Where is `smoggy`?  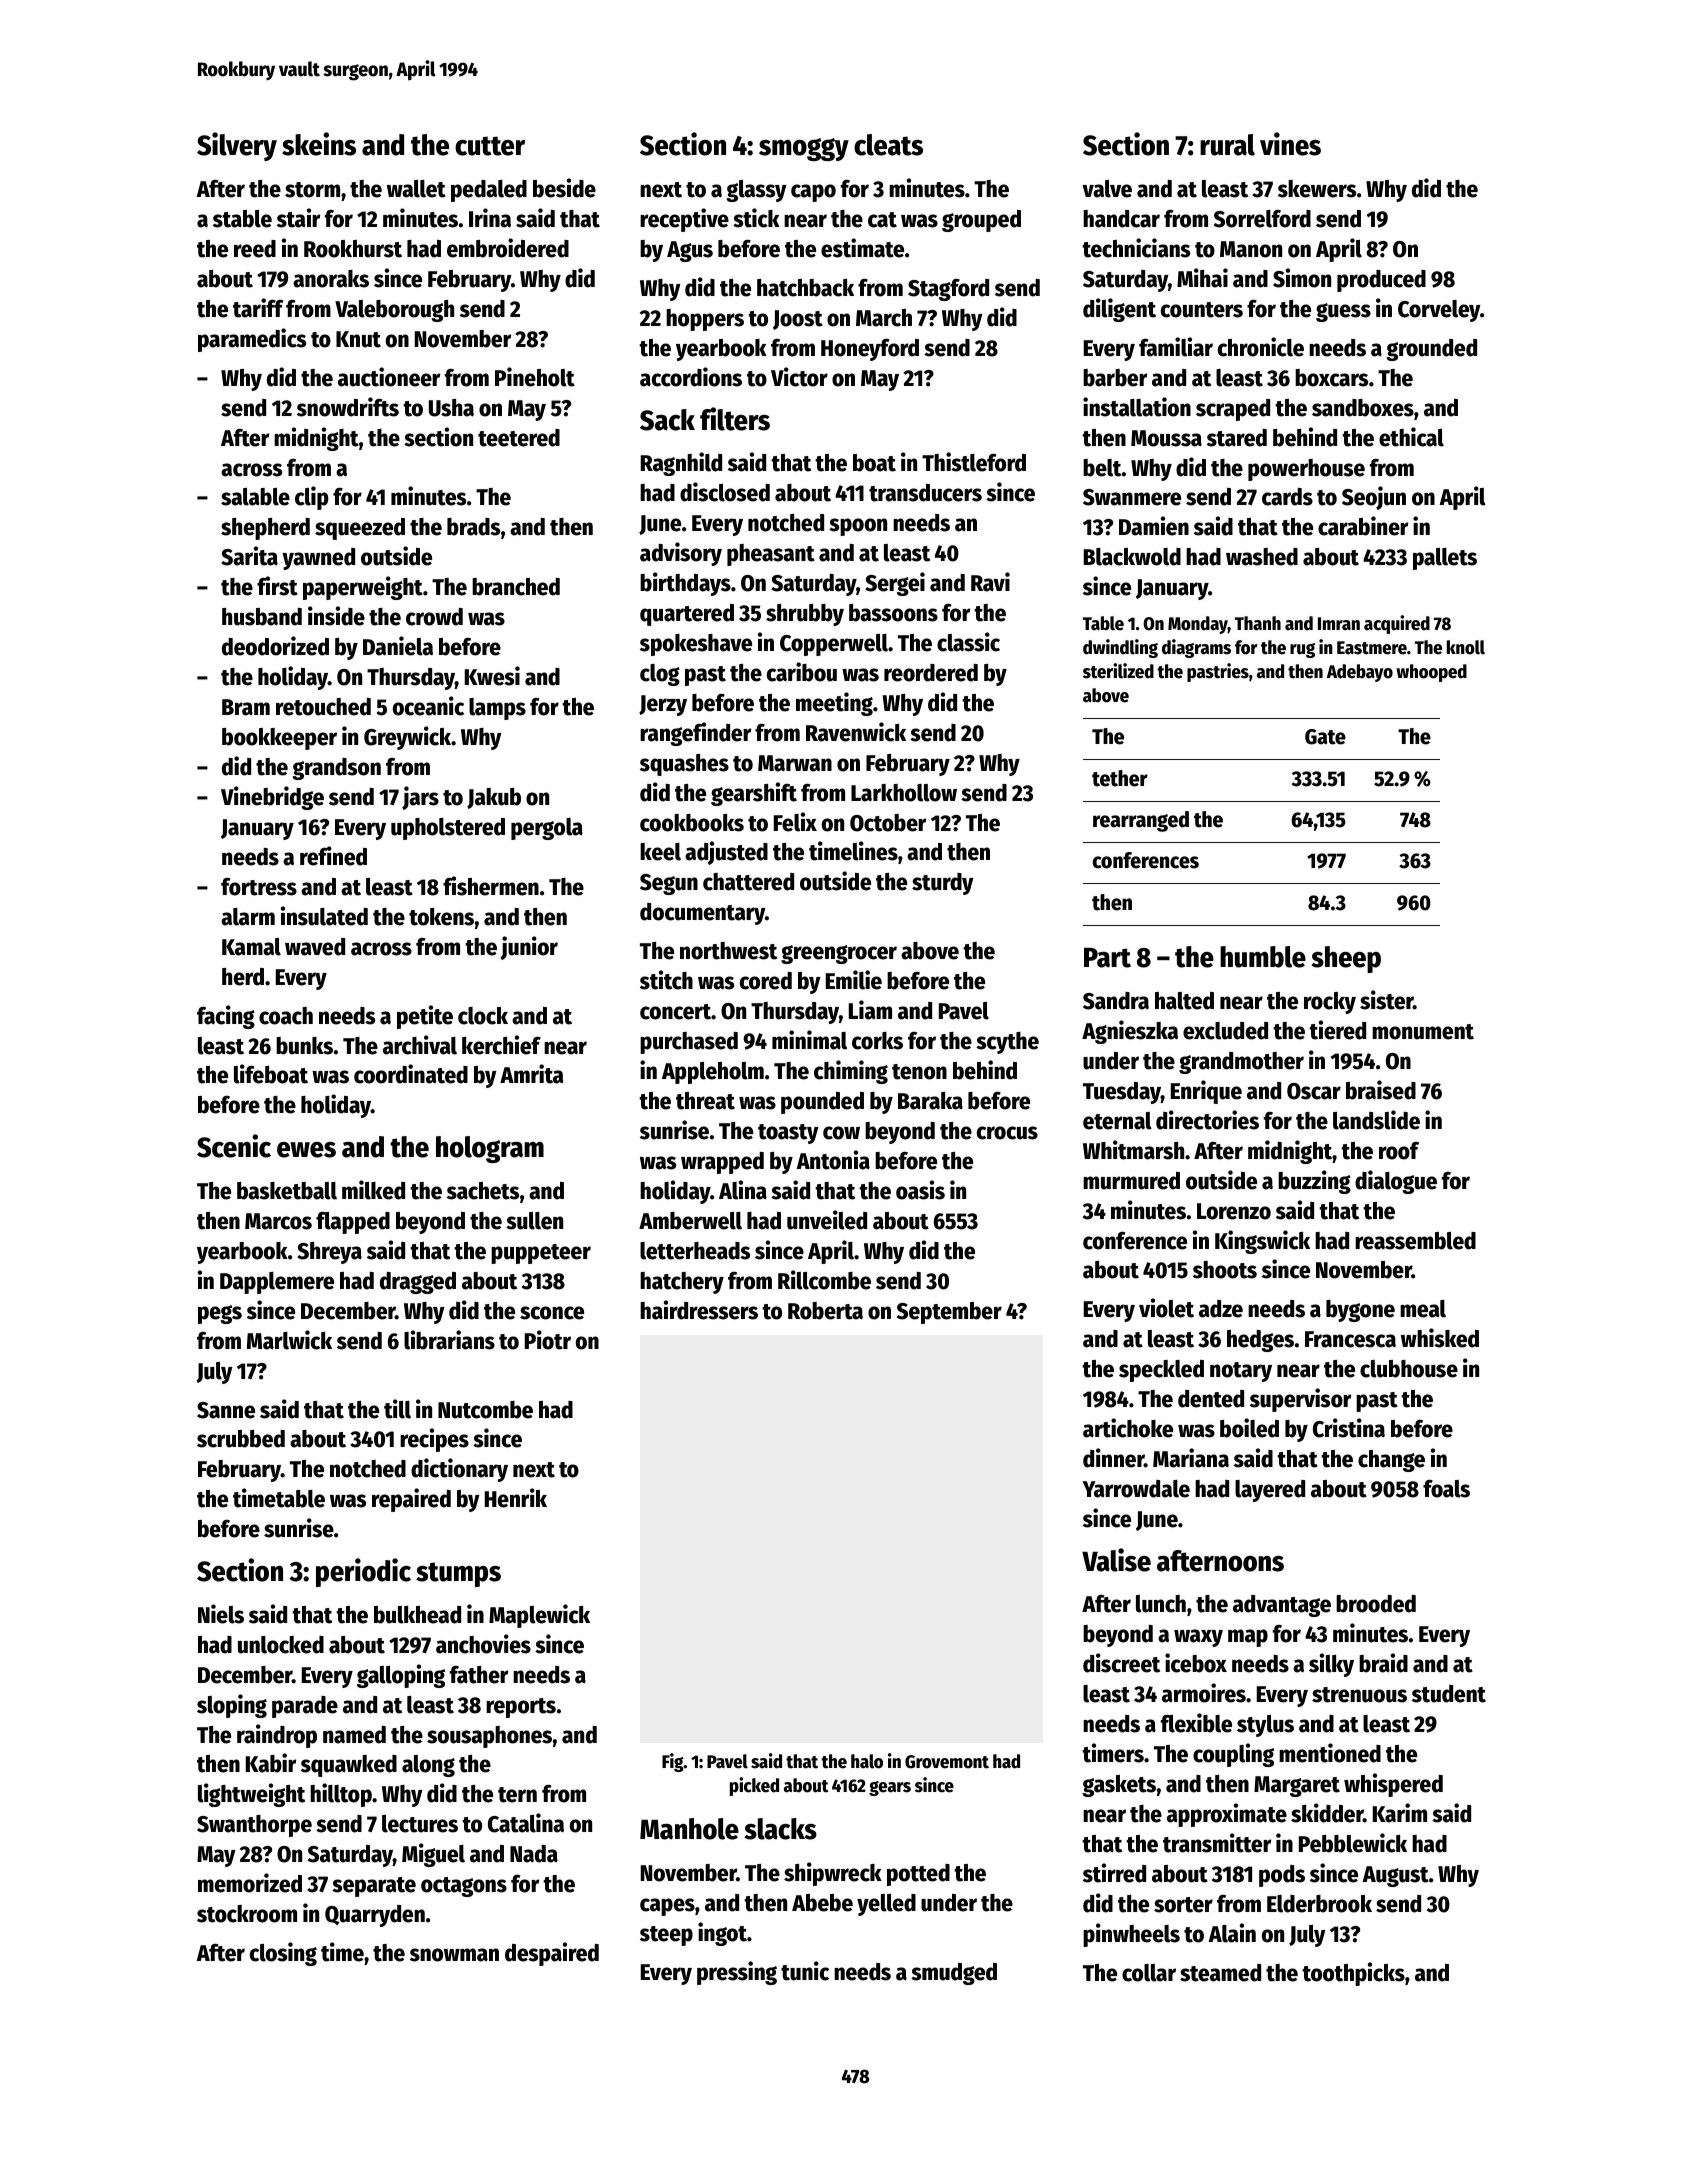
smoggy is located at coordinates (804, 149).
